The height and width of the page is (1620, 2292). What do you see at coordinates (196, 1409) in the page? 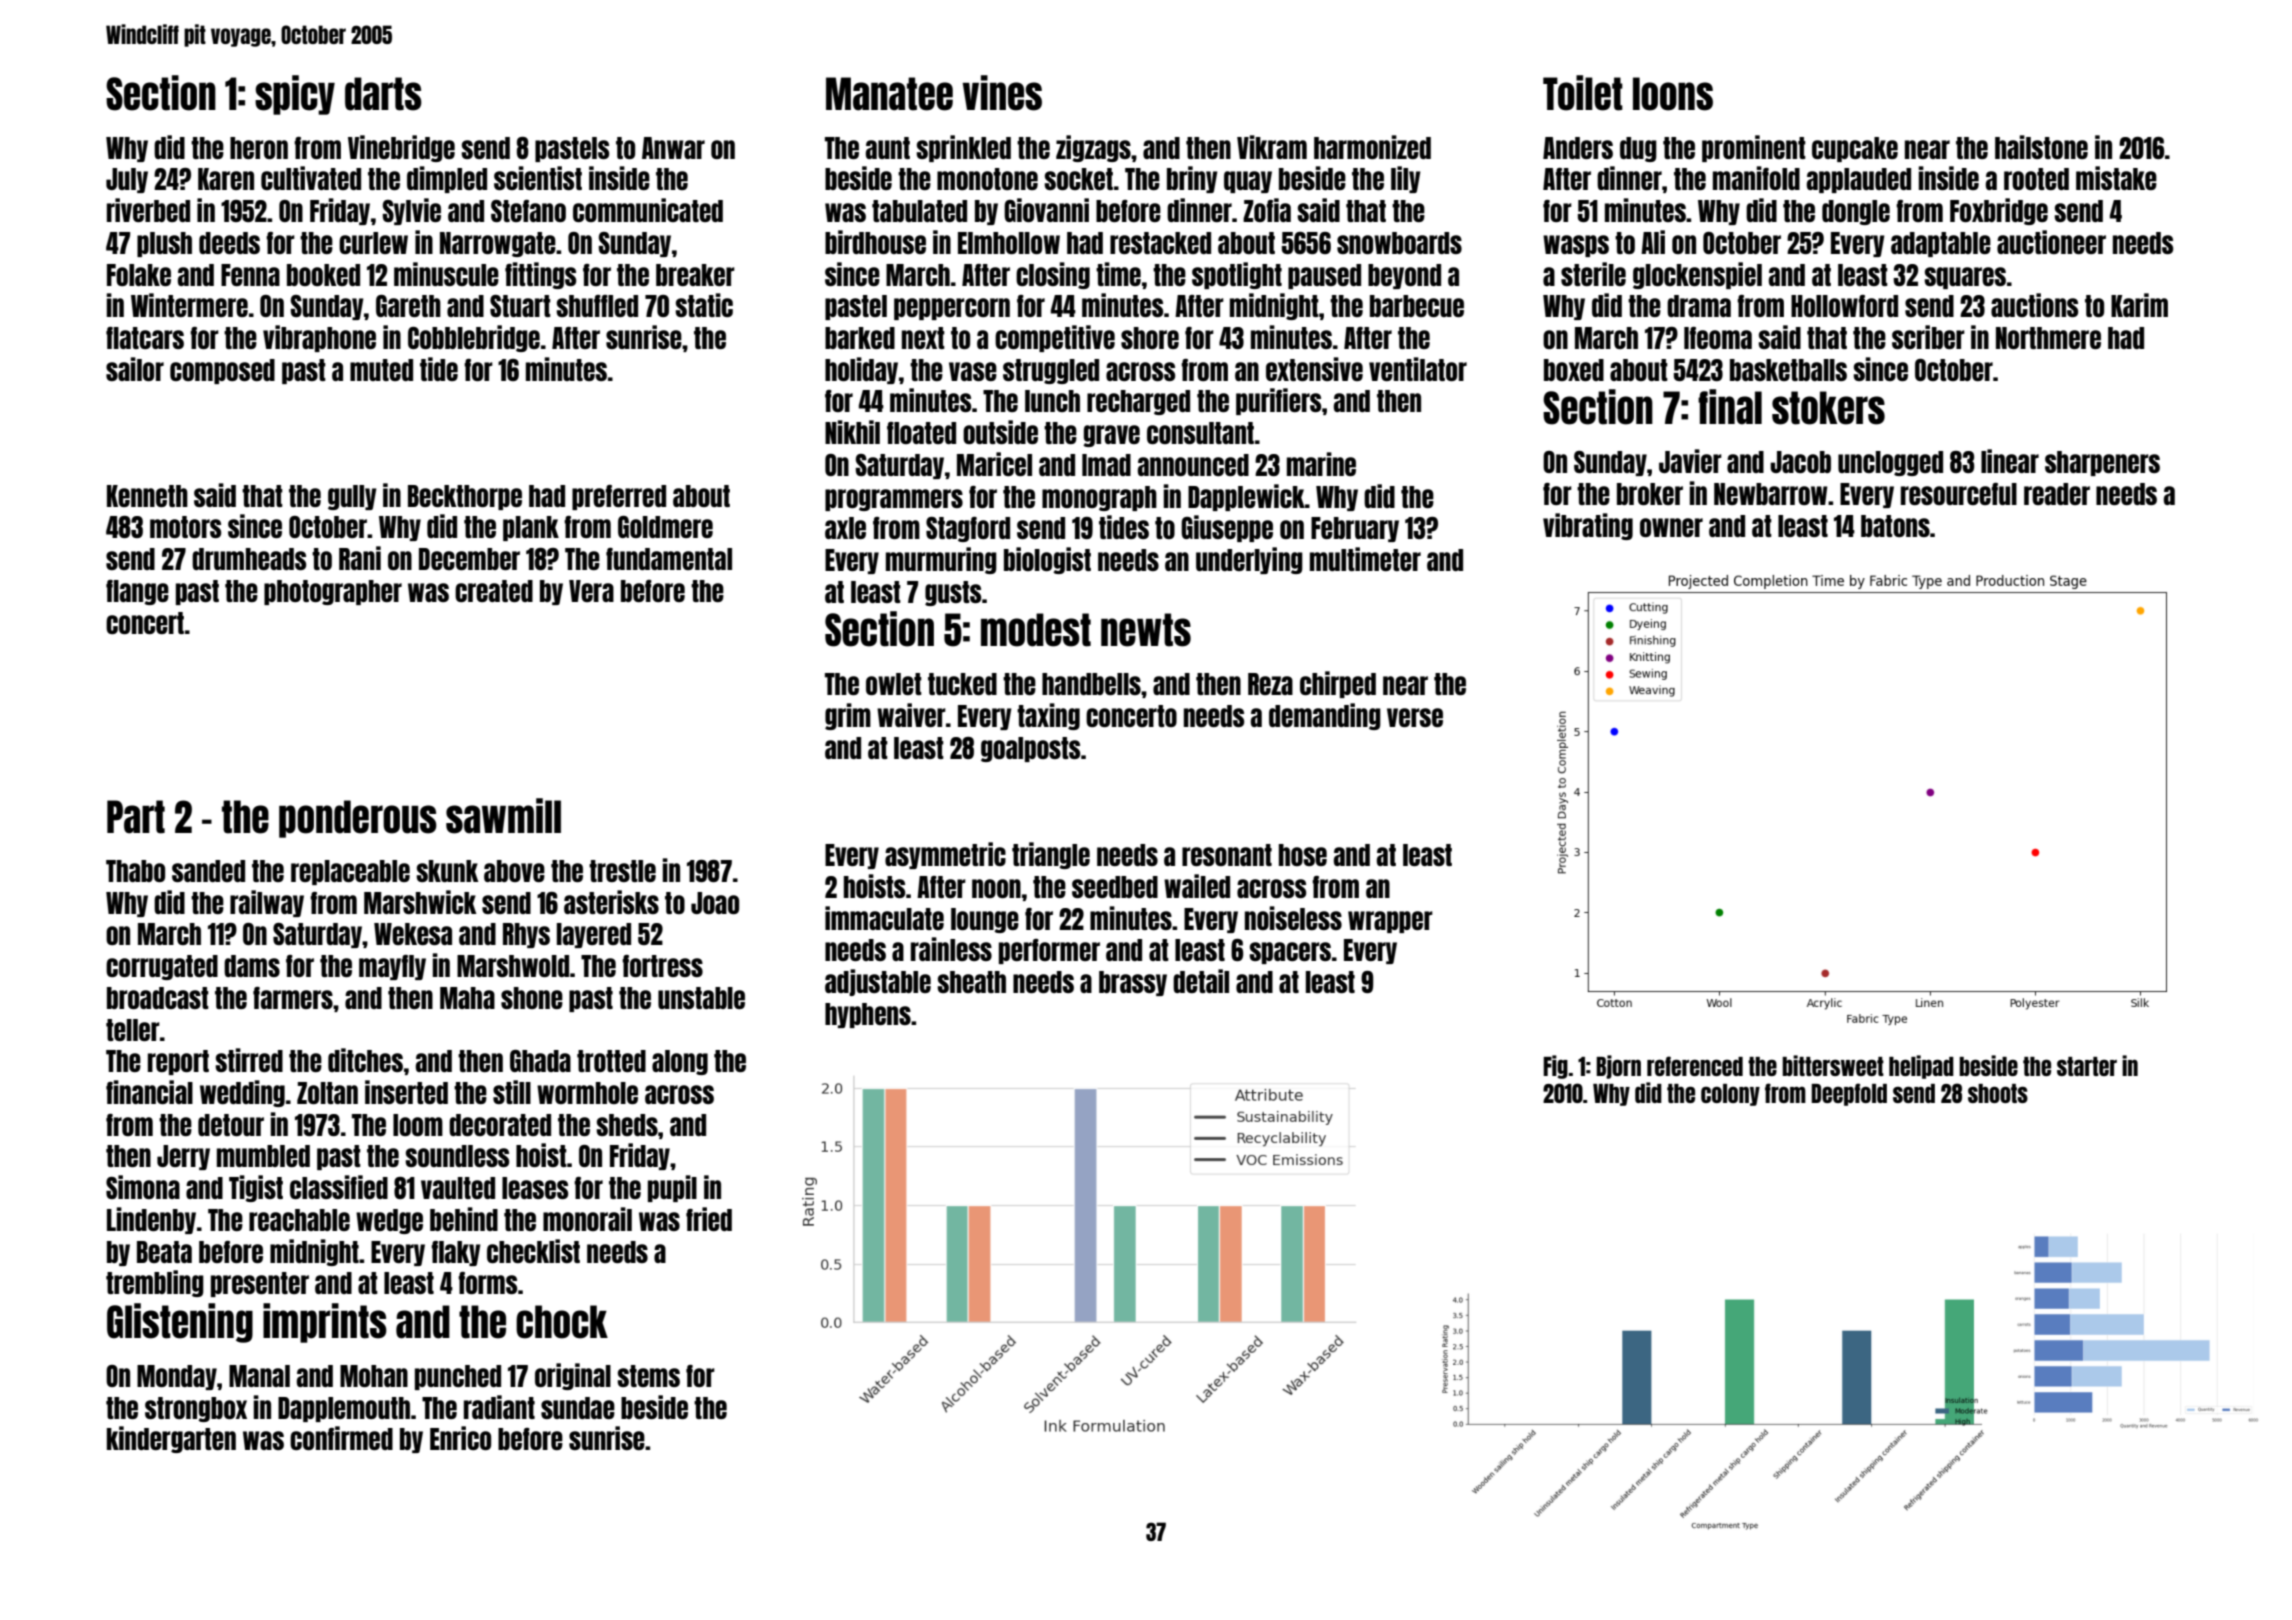
I see `strongbox` at bounding box center [196, 1409].
